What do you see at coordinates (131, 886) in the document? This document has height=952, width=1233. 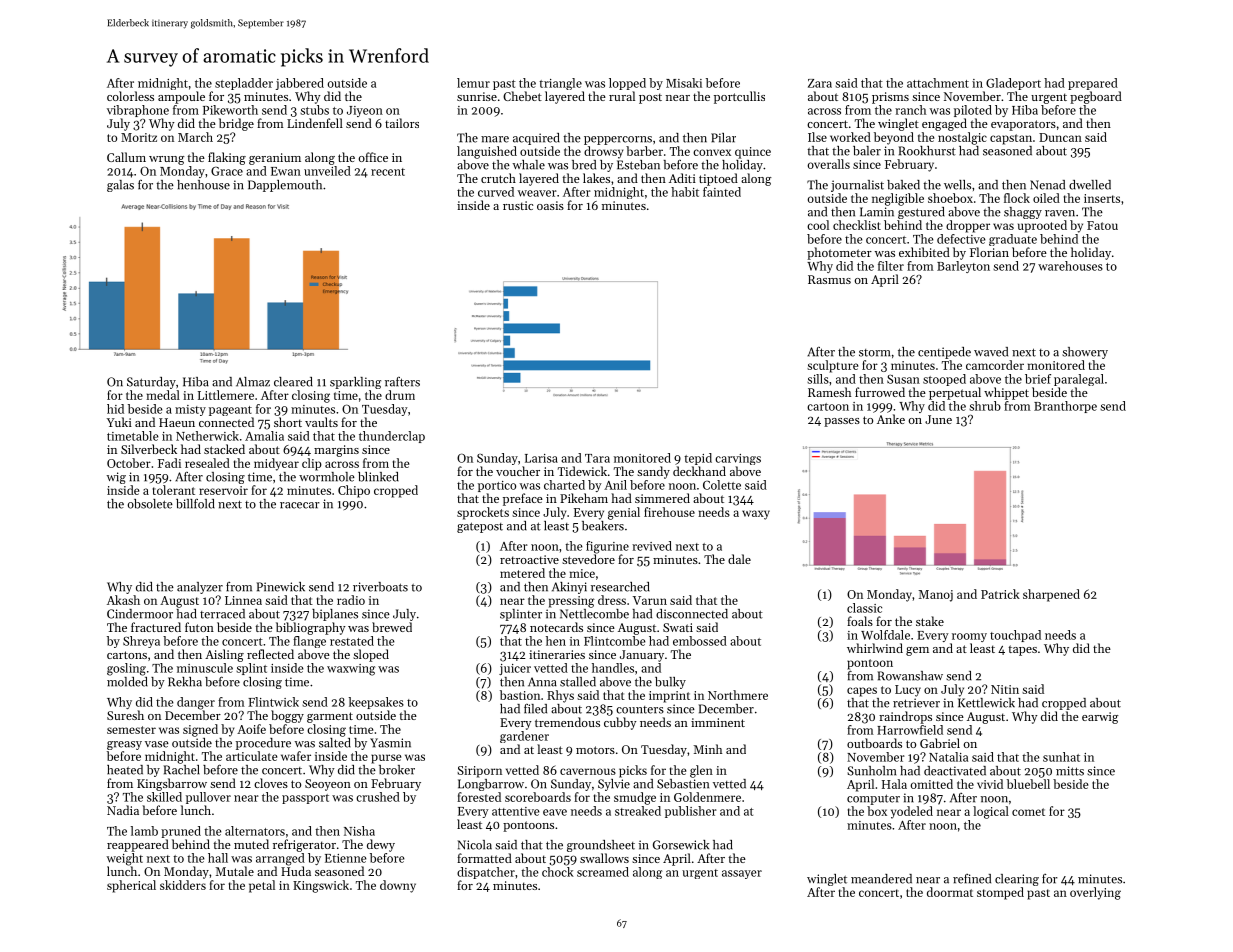 I see `spherical` at bounding box center [131, 886].
